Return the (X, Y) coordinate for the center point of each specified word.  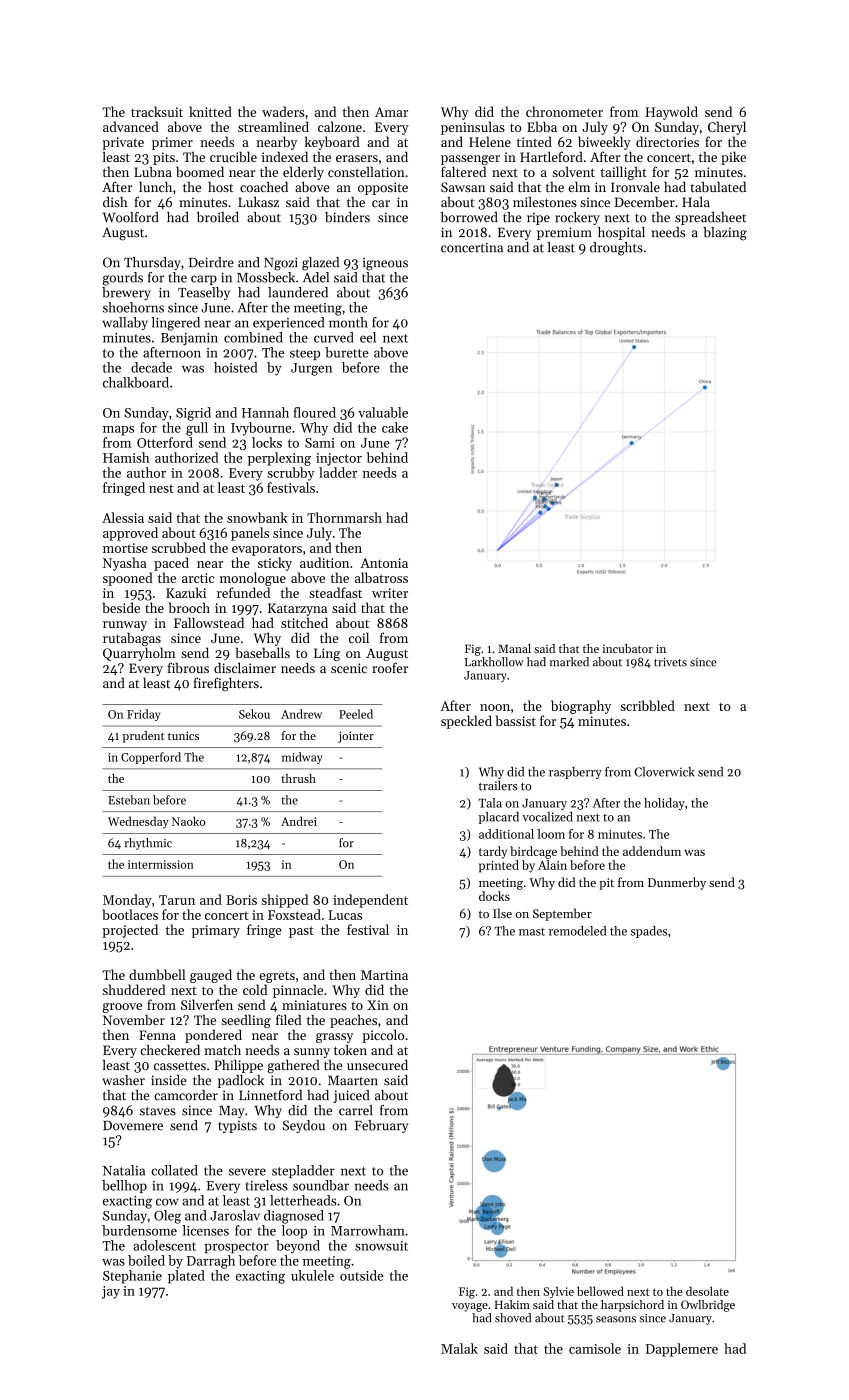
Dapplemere (682, 1350)
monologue (253, 579)
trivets (670, 662)
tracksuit (157, 111)
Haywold (672, 113)
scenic (349, 668)
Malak (459, 1348)
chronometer (564, 111)
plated (186, 1277)
